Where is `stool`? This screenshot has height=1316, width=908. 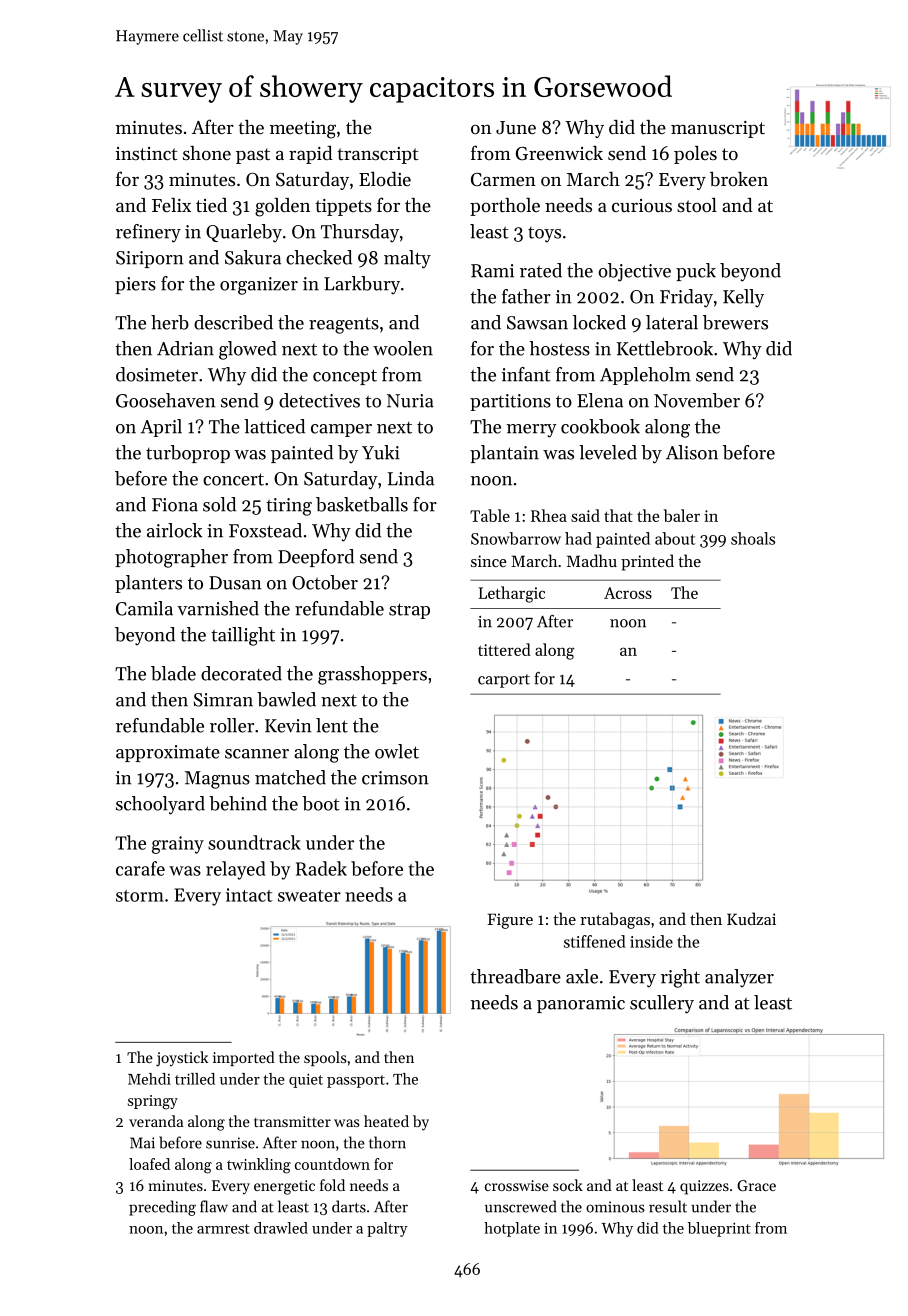 stool is located at coordinates (697, 205).
